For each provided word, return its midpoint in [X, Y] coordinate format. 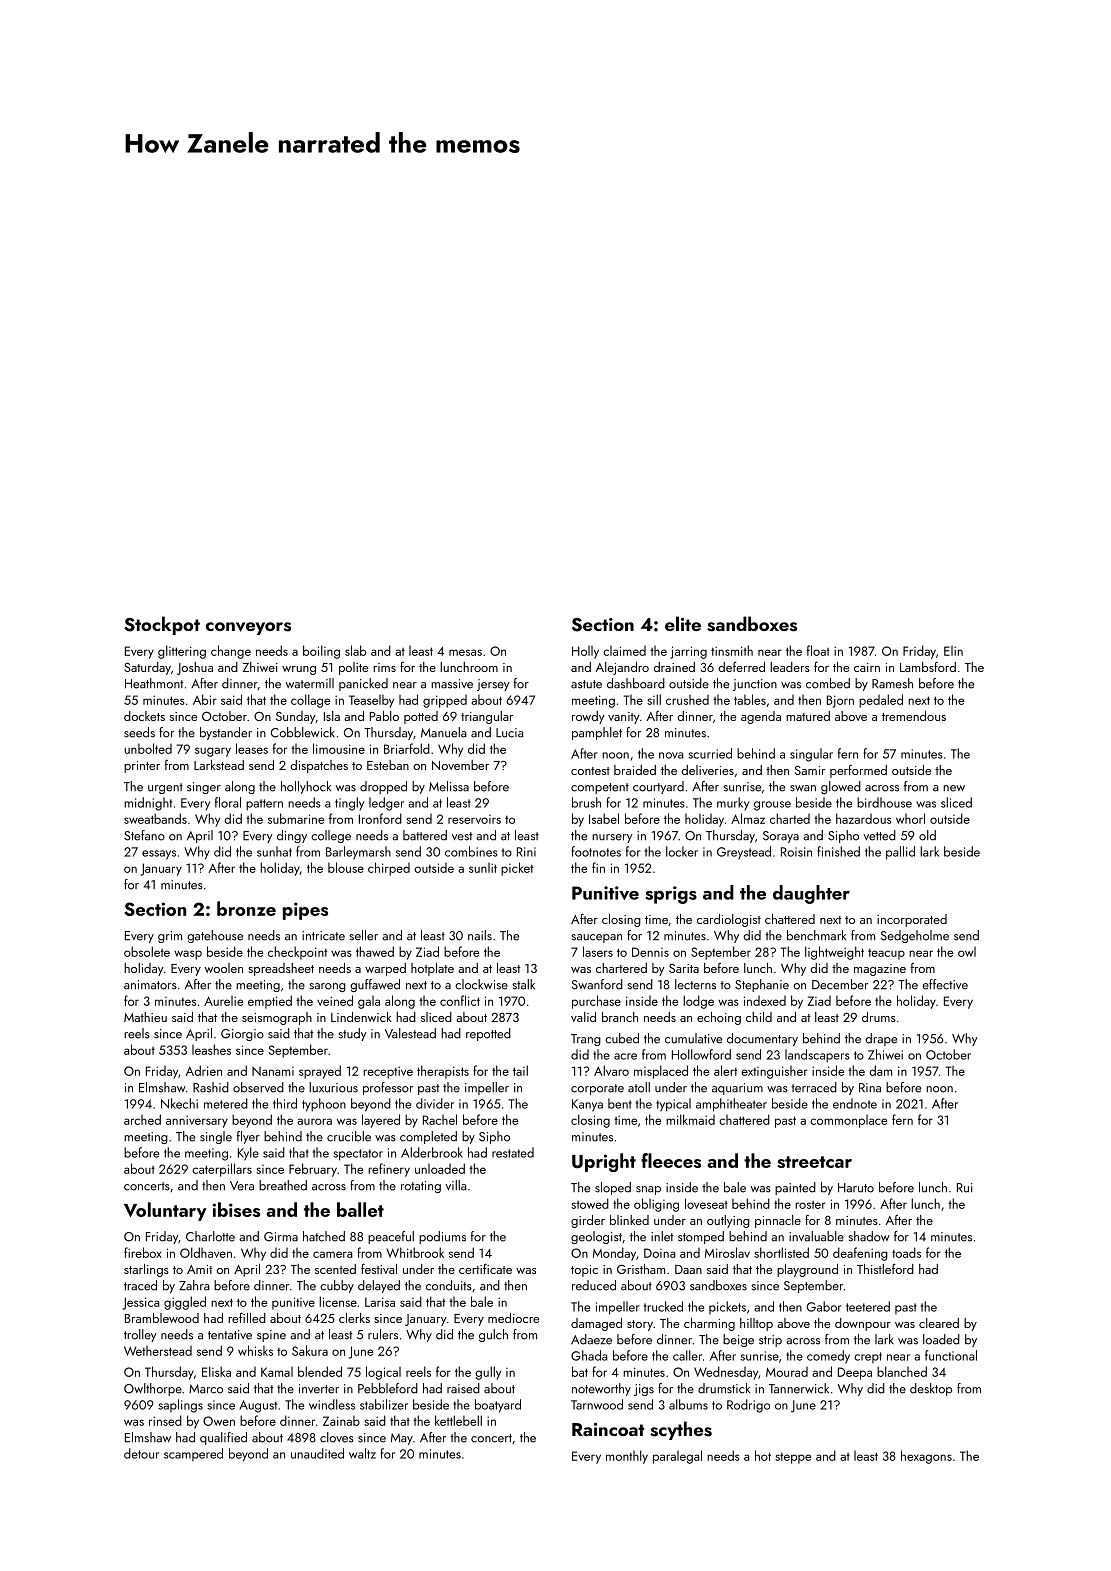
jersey [493, 685]
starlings [146, 1270]
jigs [644, 1390]
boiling [321, 652]
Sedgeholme [915, 936]
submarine [296, 818]
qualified [223, 1438]
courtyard [658, 787]
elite [683, 623]
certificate [485, 1268]
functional [951, 1355]
